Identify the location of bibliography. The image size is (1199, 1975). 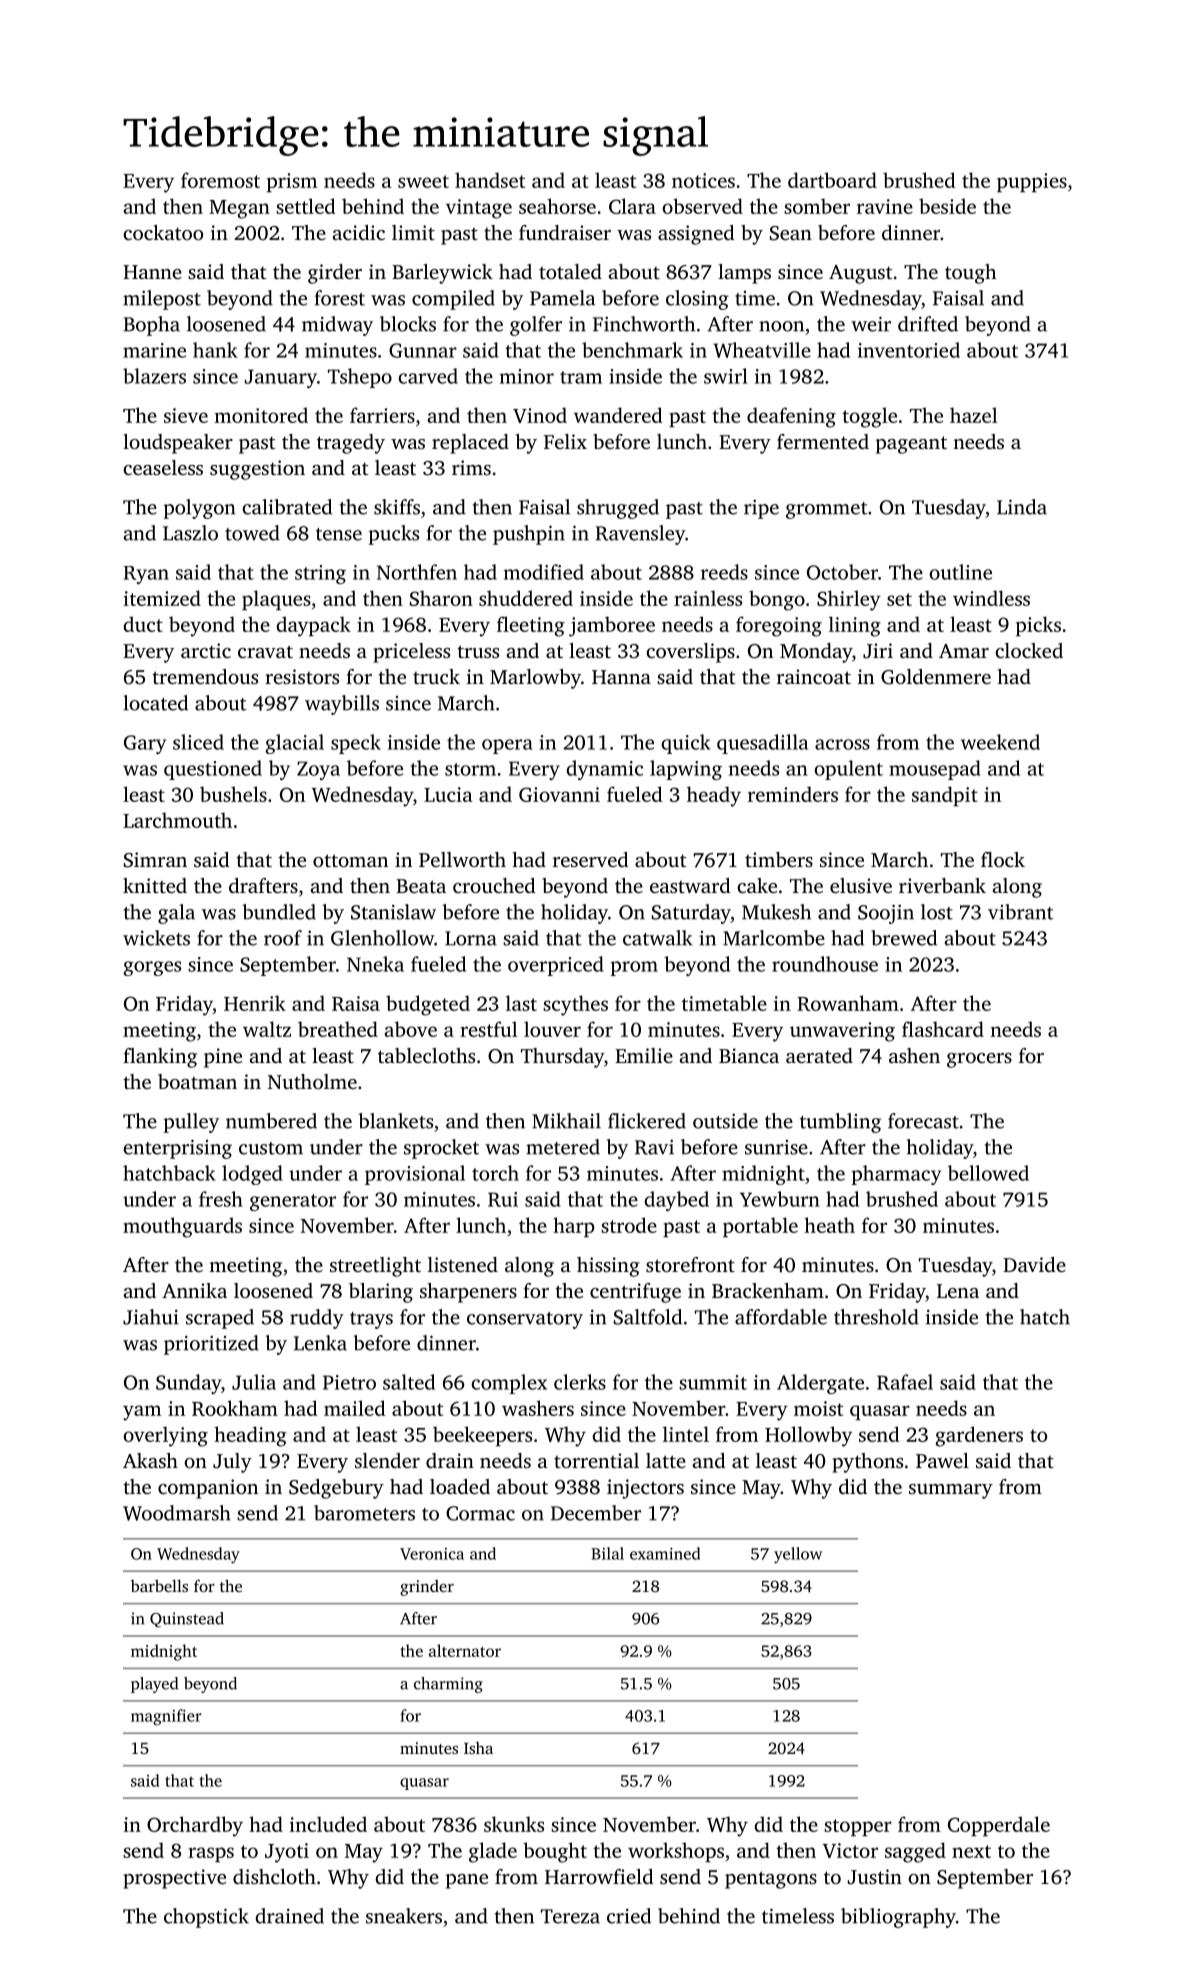
(898, 1918).
